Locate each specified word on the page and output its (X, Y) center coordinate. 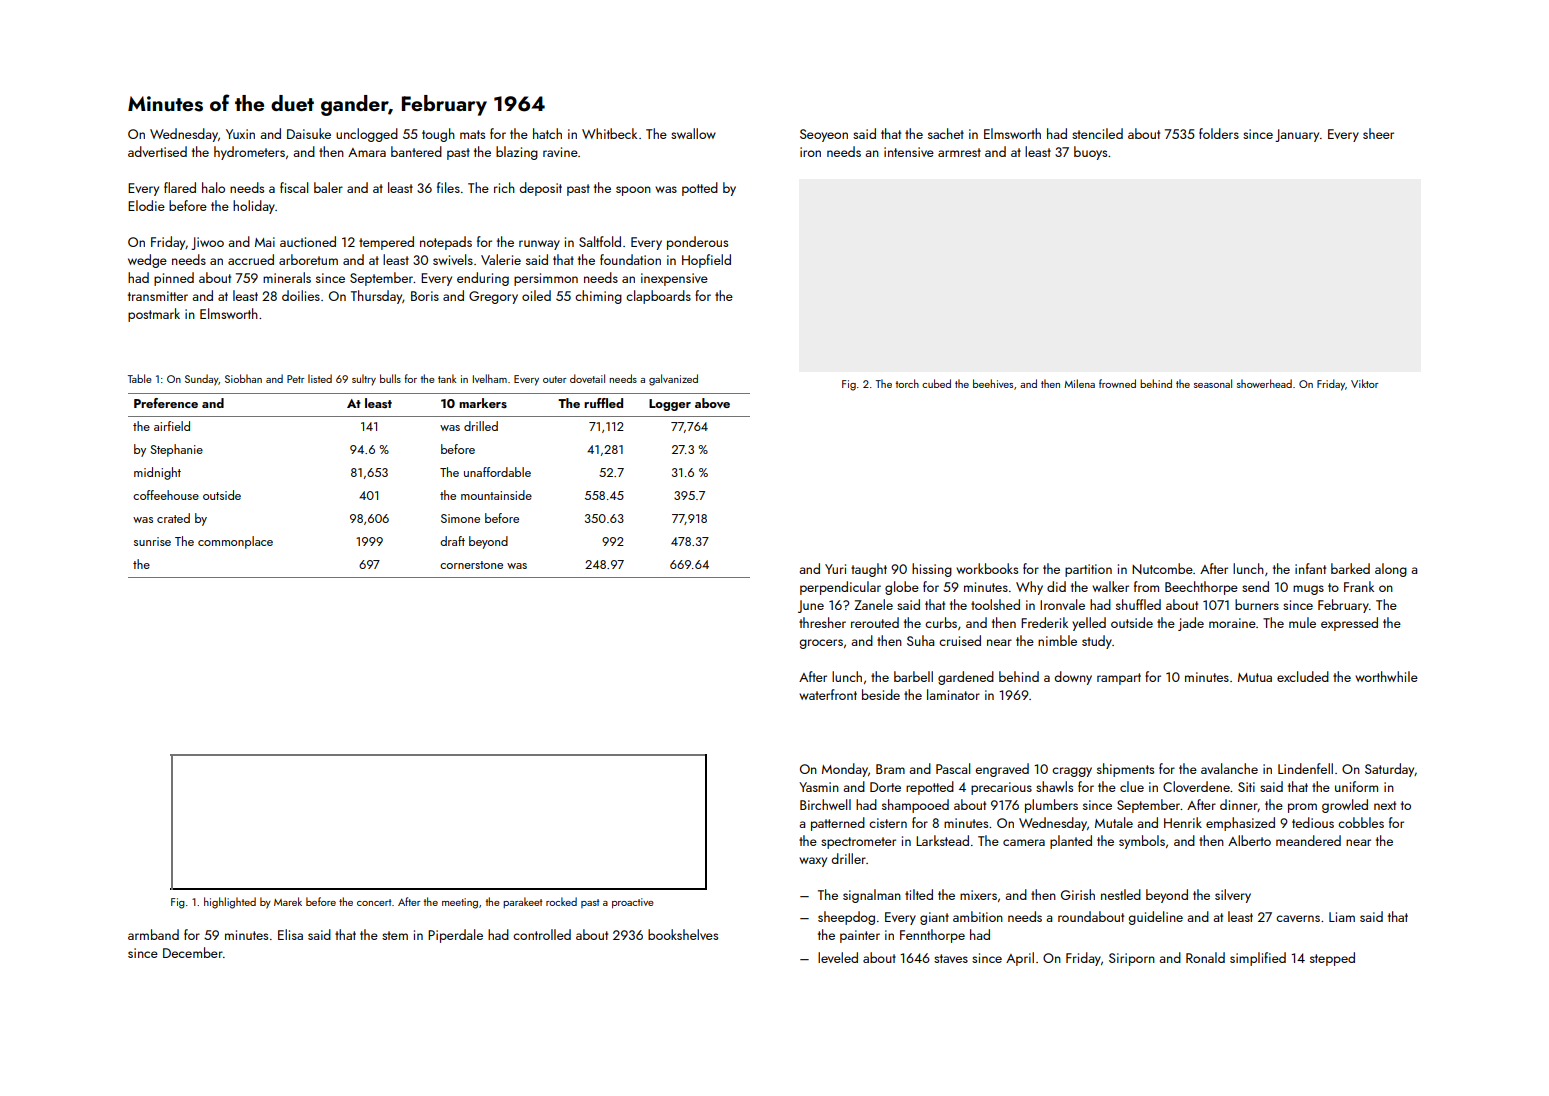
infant (1310, 568)
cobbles (1361, 822)
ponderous (697, 243)
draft (452, 541)
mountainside (496, 495)
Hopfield (706, 261)
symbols (1142, 842)
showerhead (1264, 383)
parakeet (522, 902)
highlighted (230, 903)
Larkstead (942, 840)
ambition (978, 916)
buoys (1090, 153)
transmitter (158, 296)
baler (328, 187)
